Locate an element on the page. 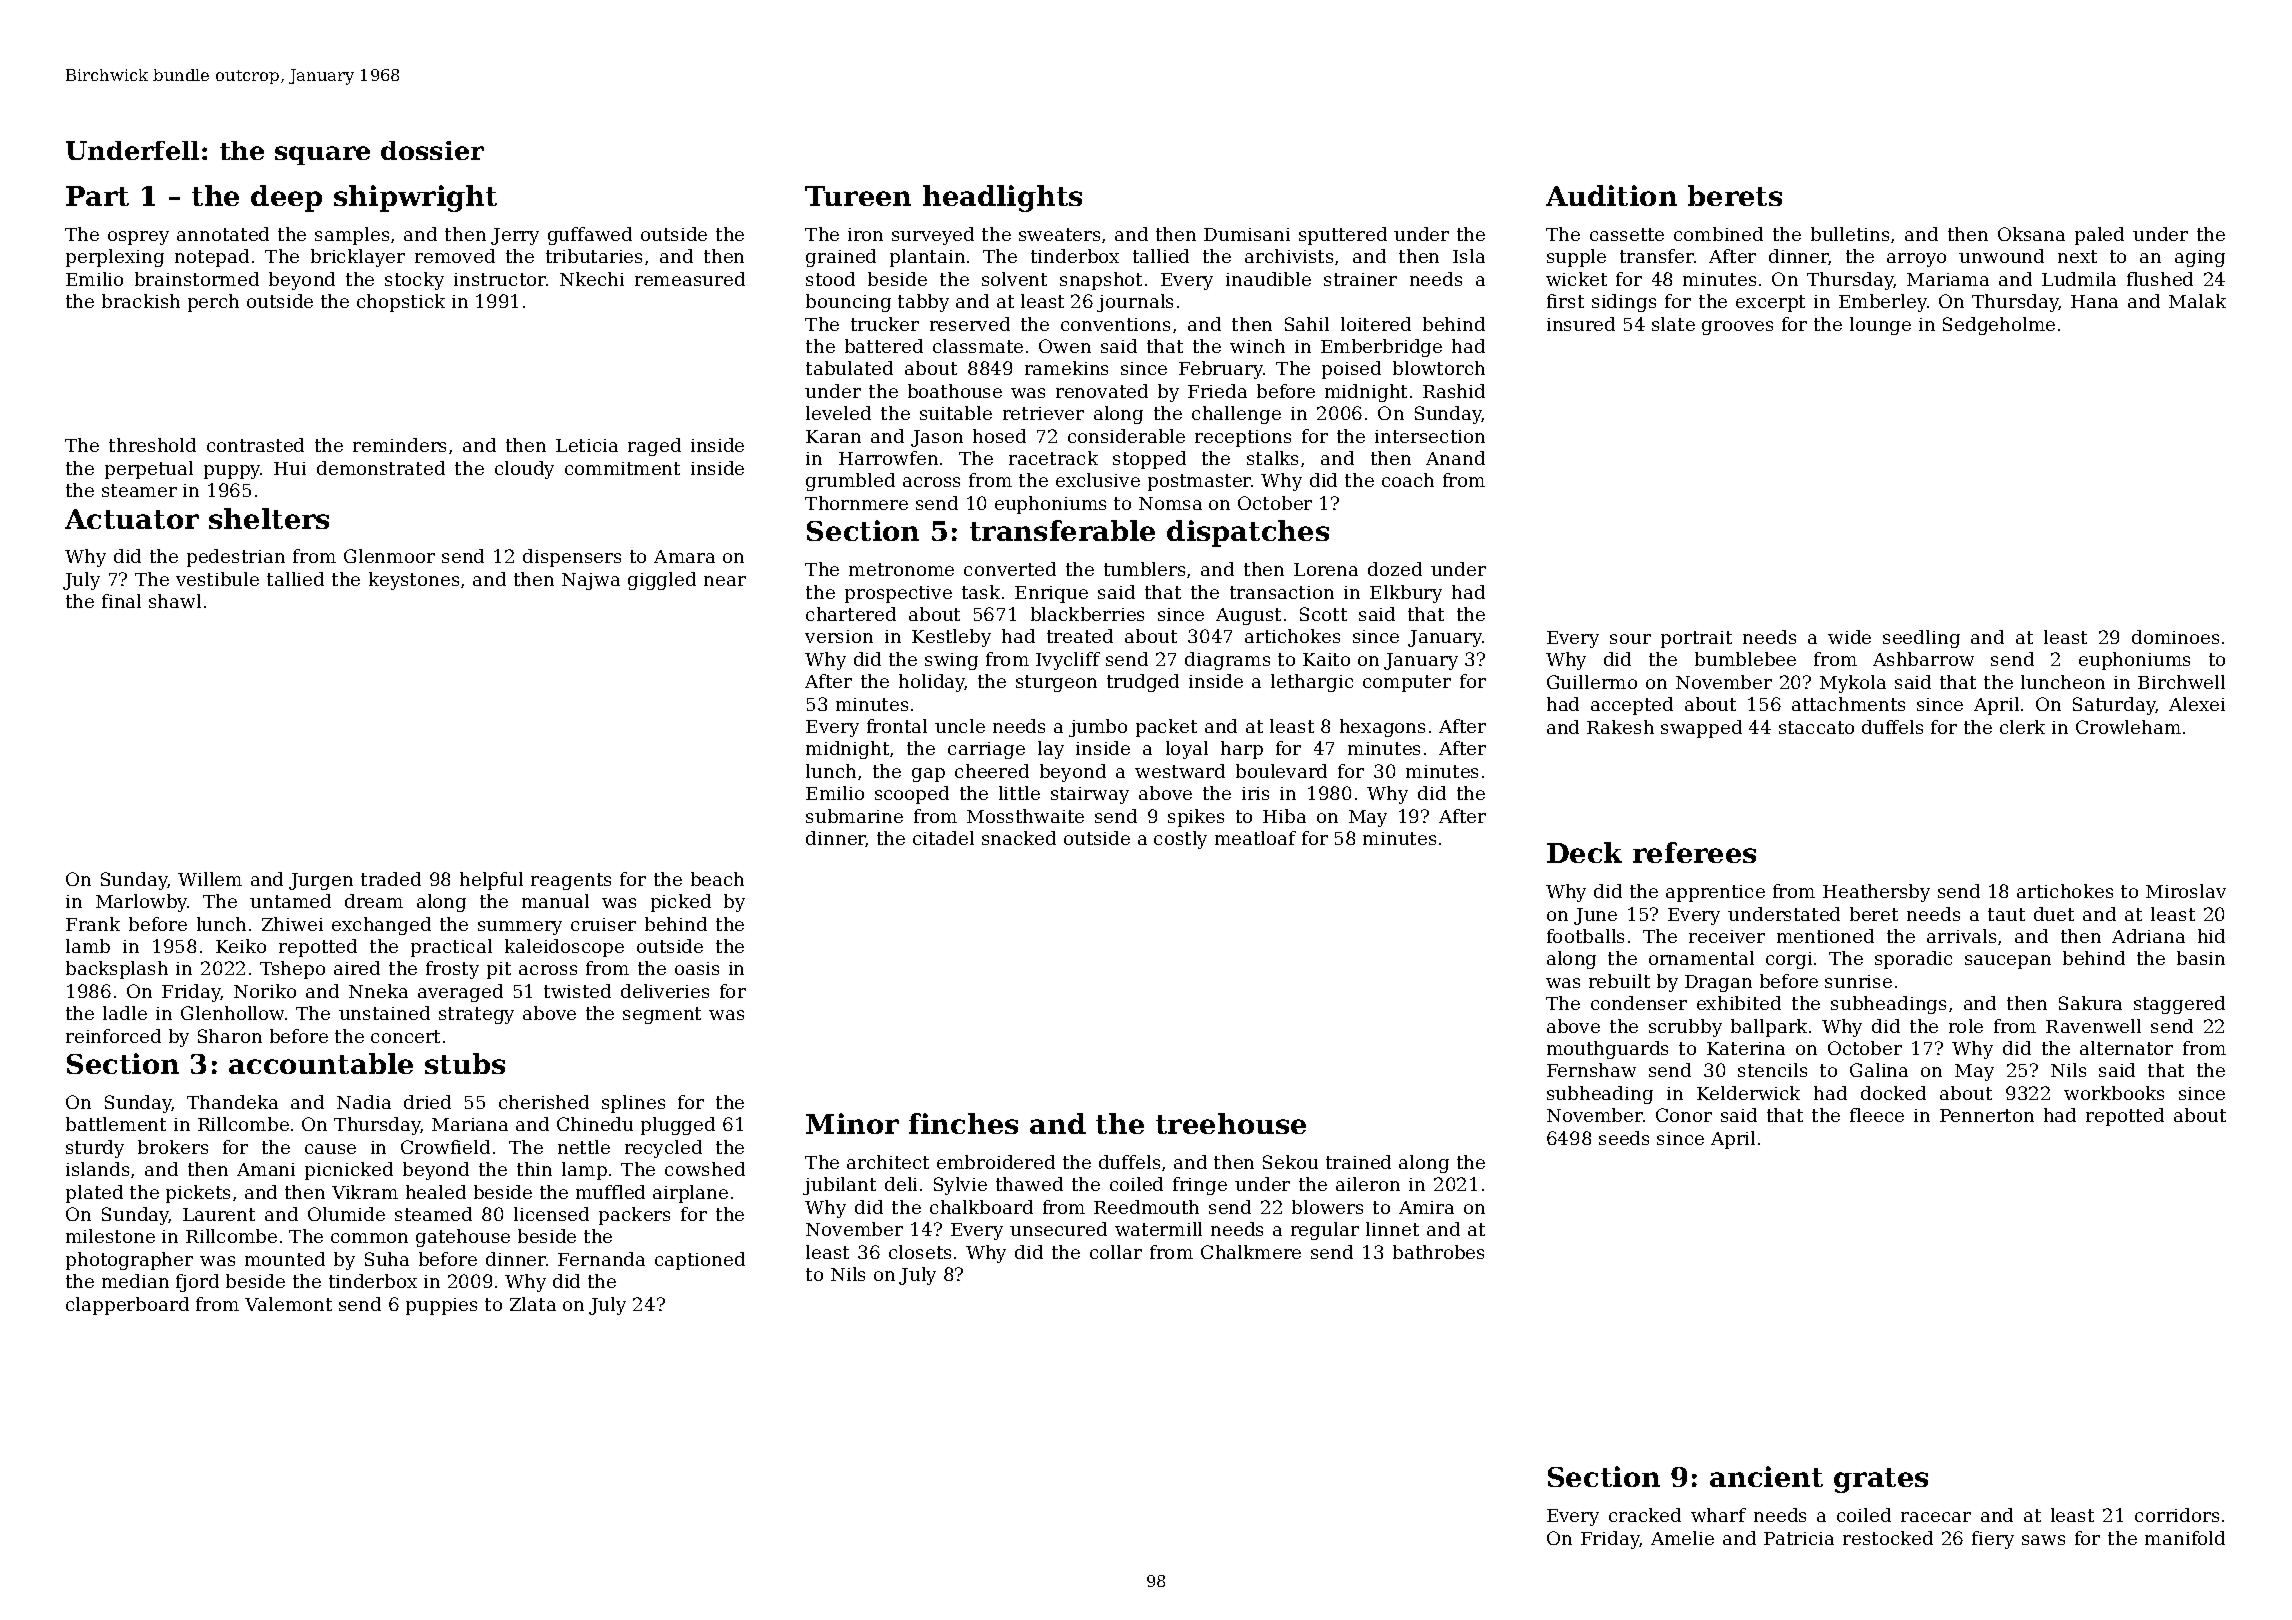  Miroslav is located at coordinates (2186, 891).
